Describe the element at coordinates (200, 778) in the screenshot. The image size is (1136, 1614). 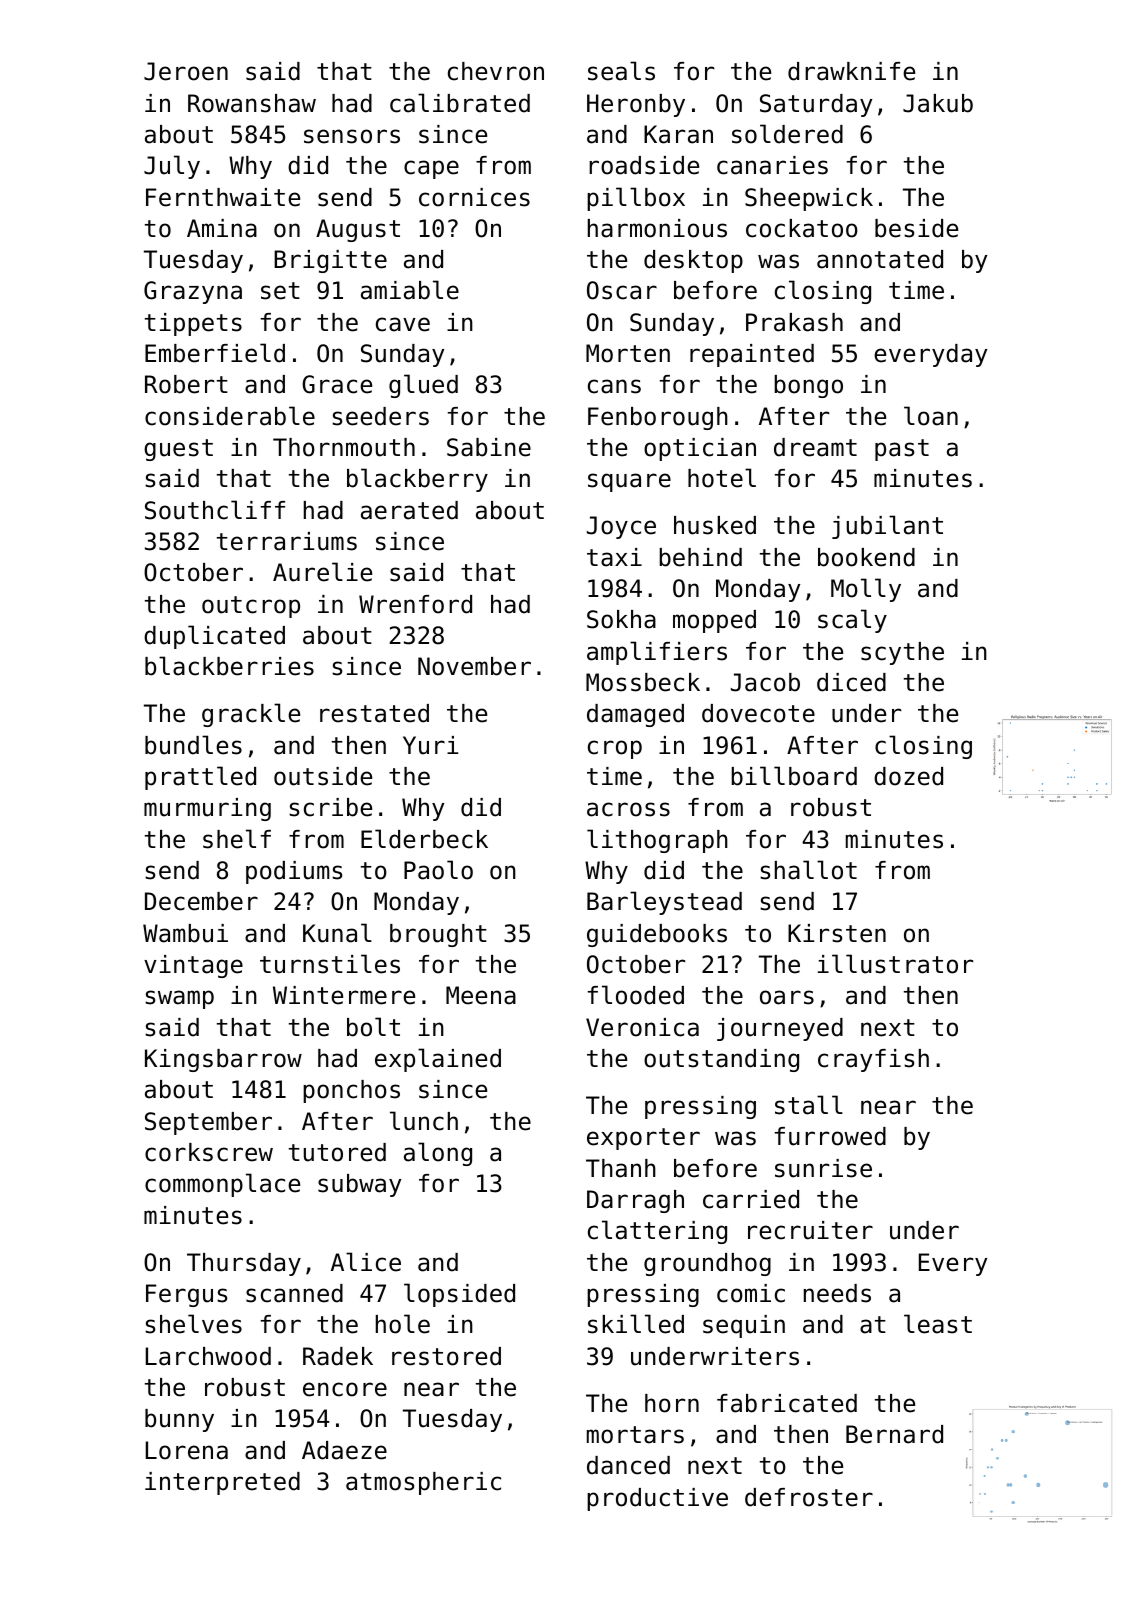
I see `prattled` at that location.
